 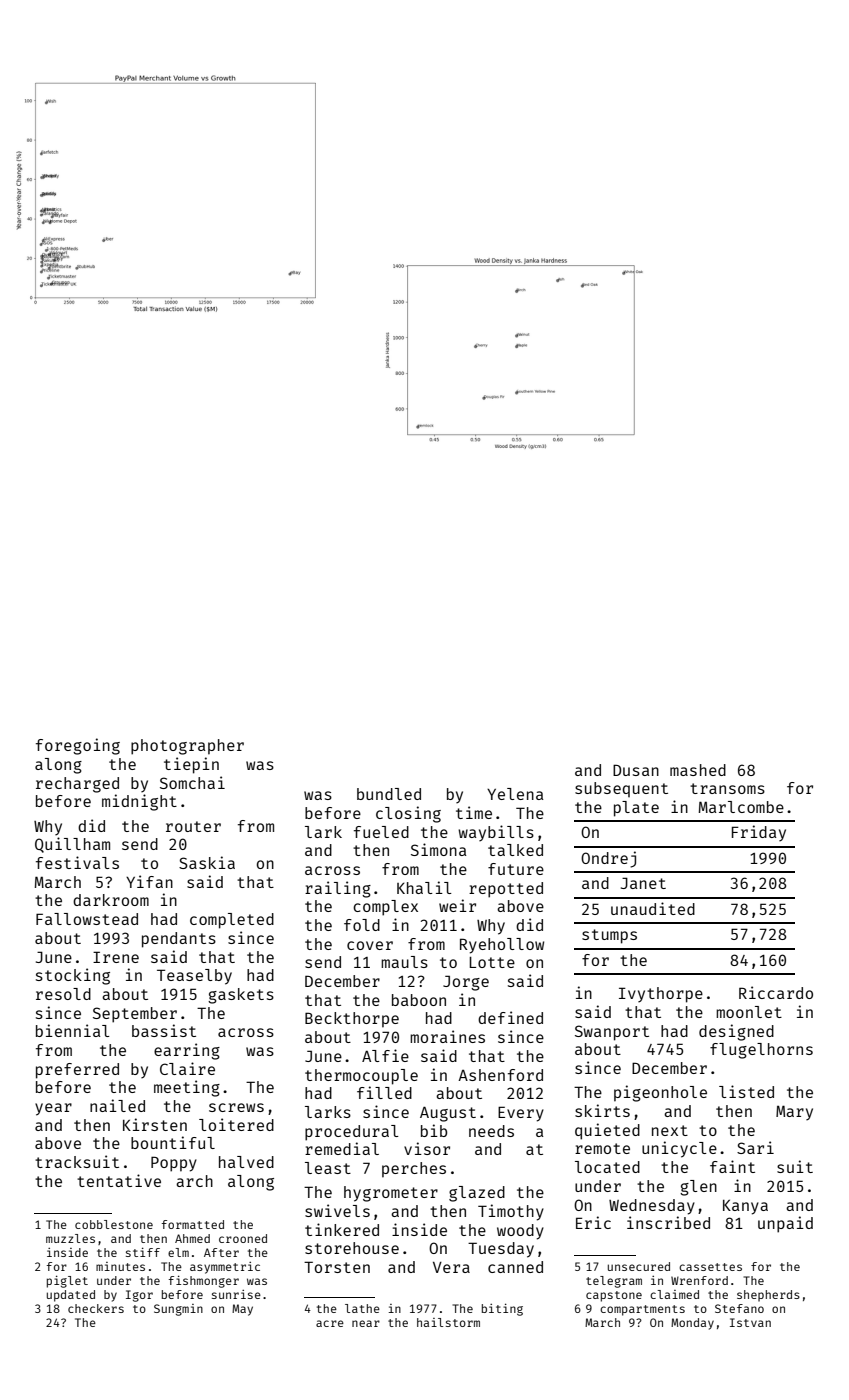 I want to click on Swanport, so click(x=612, y=1033).
